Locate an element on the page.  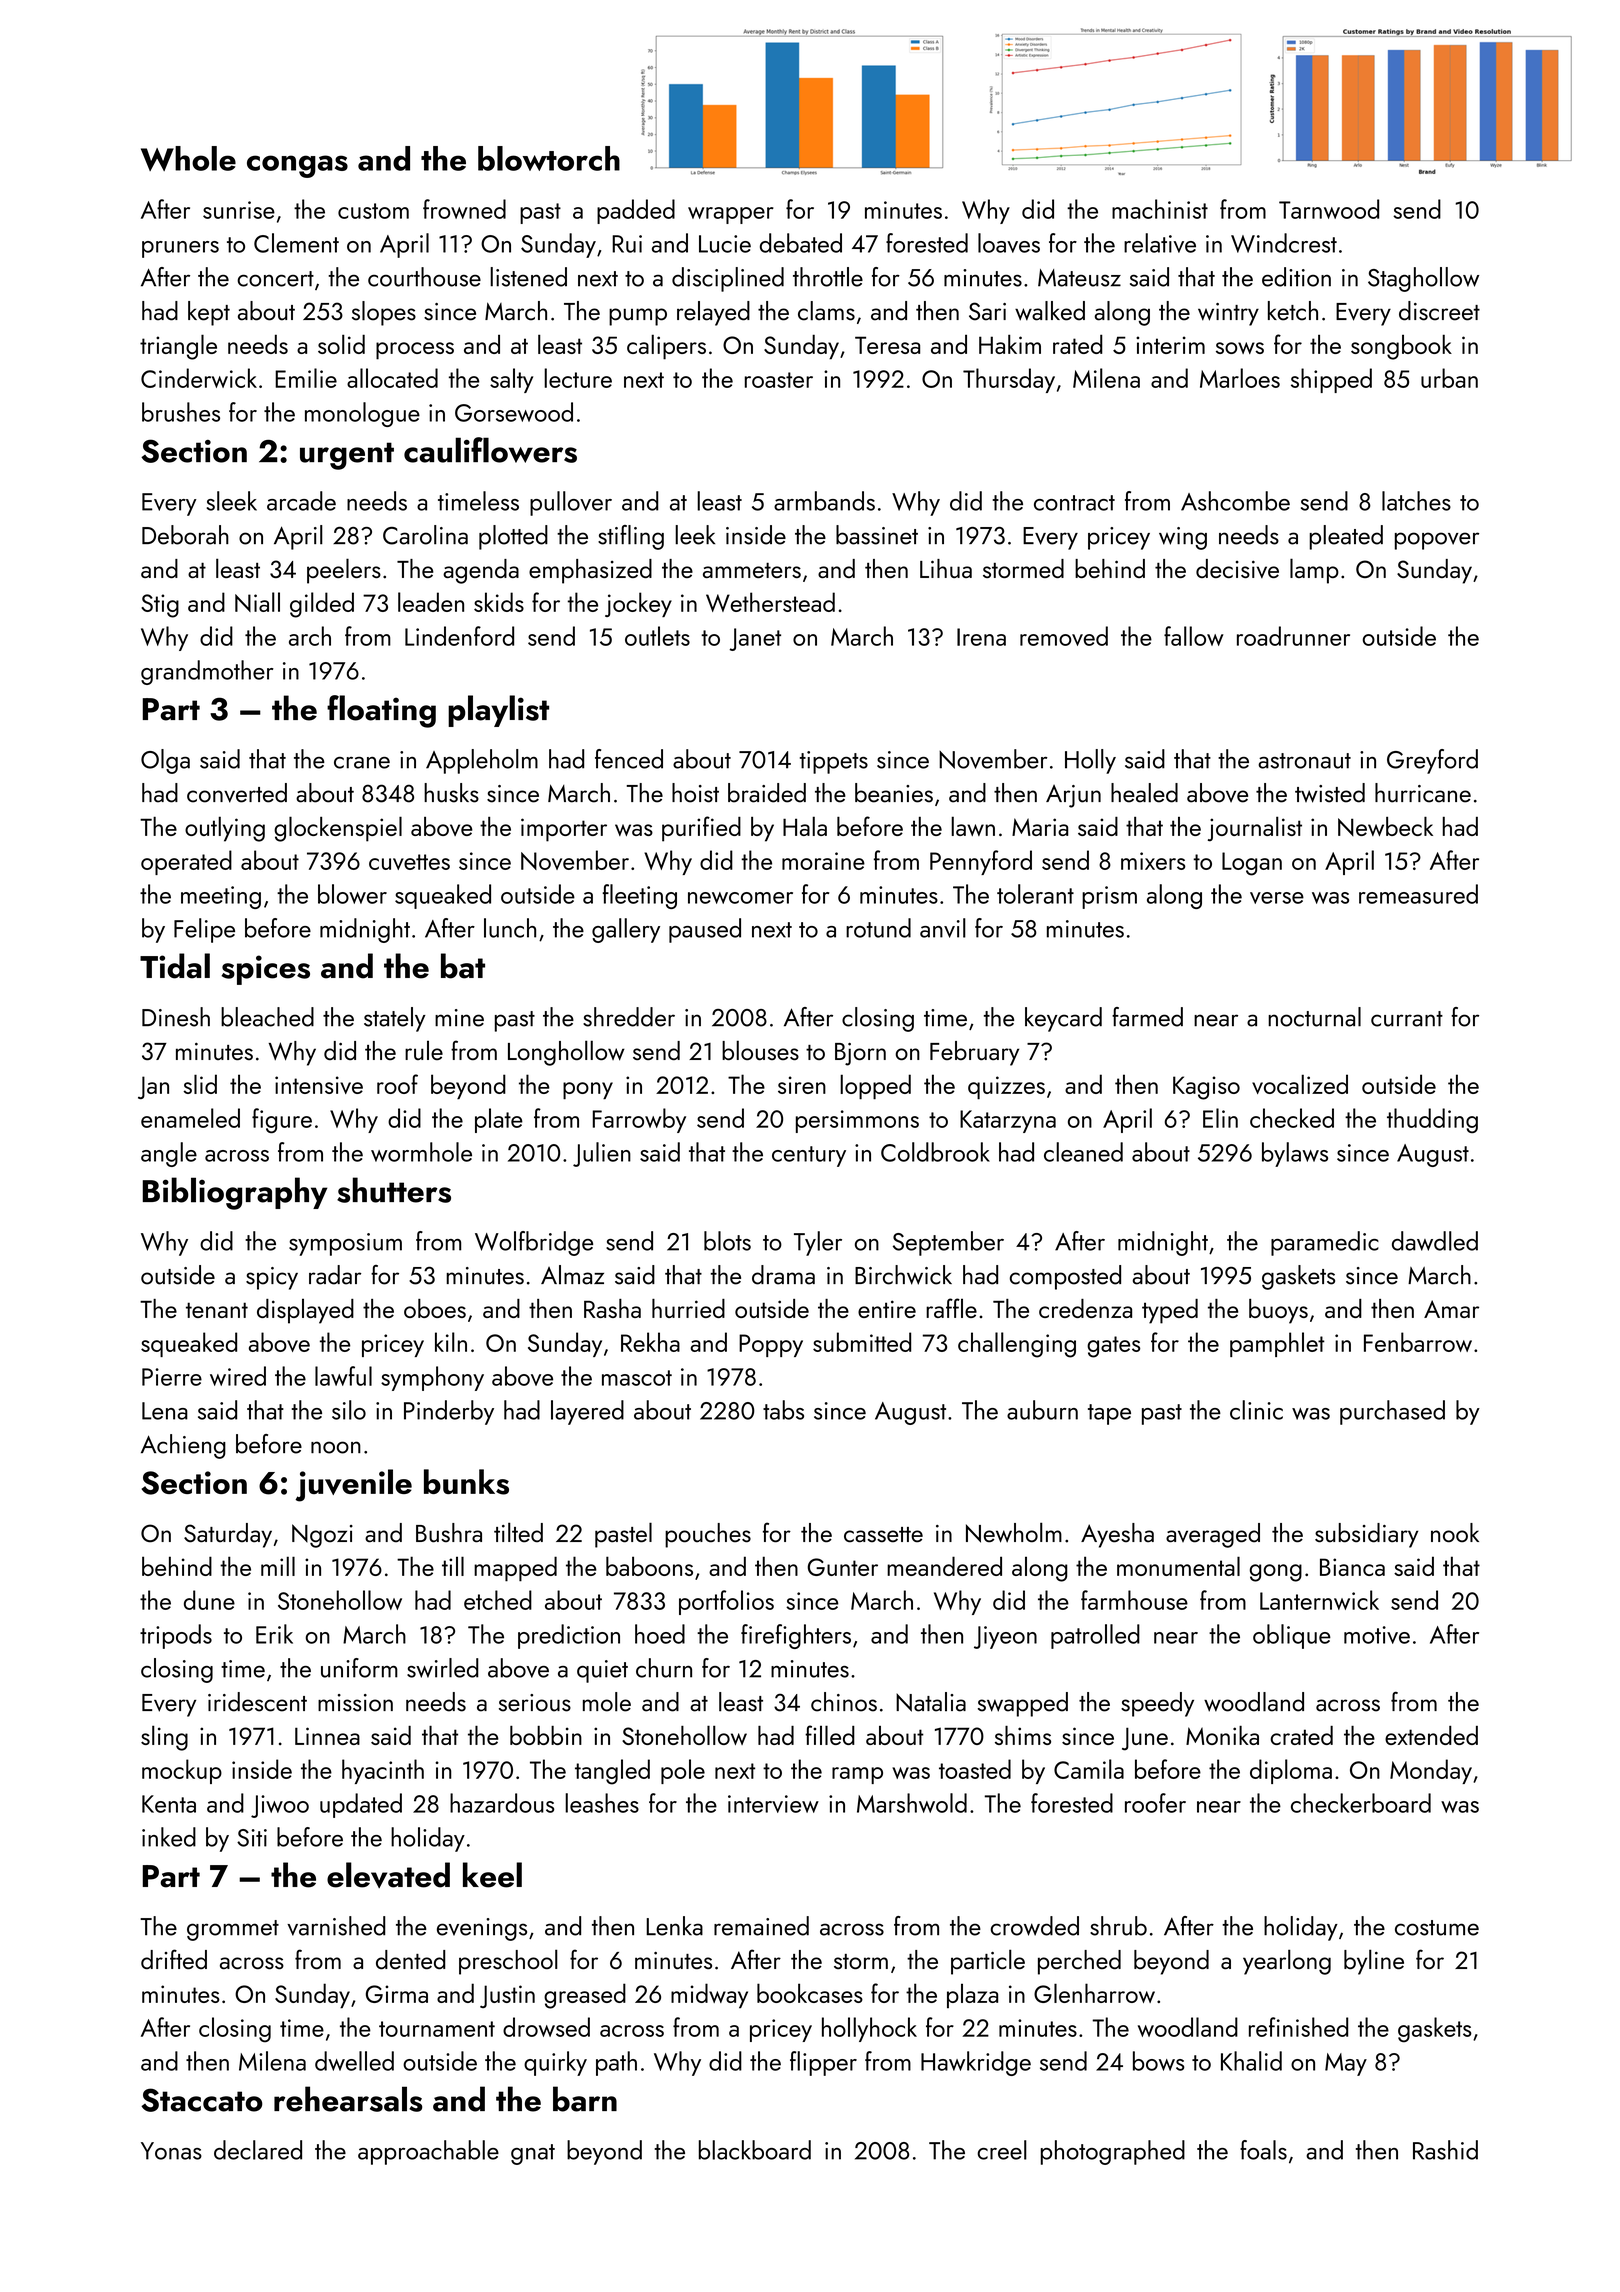
Wolfbridge is located at coordinates (534, 1243).
